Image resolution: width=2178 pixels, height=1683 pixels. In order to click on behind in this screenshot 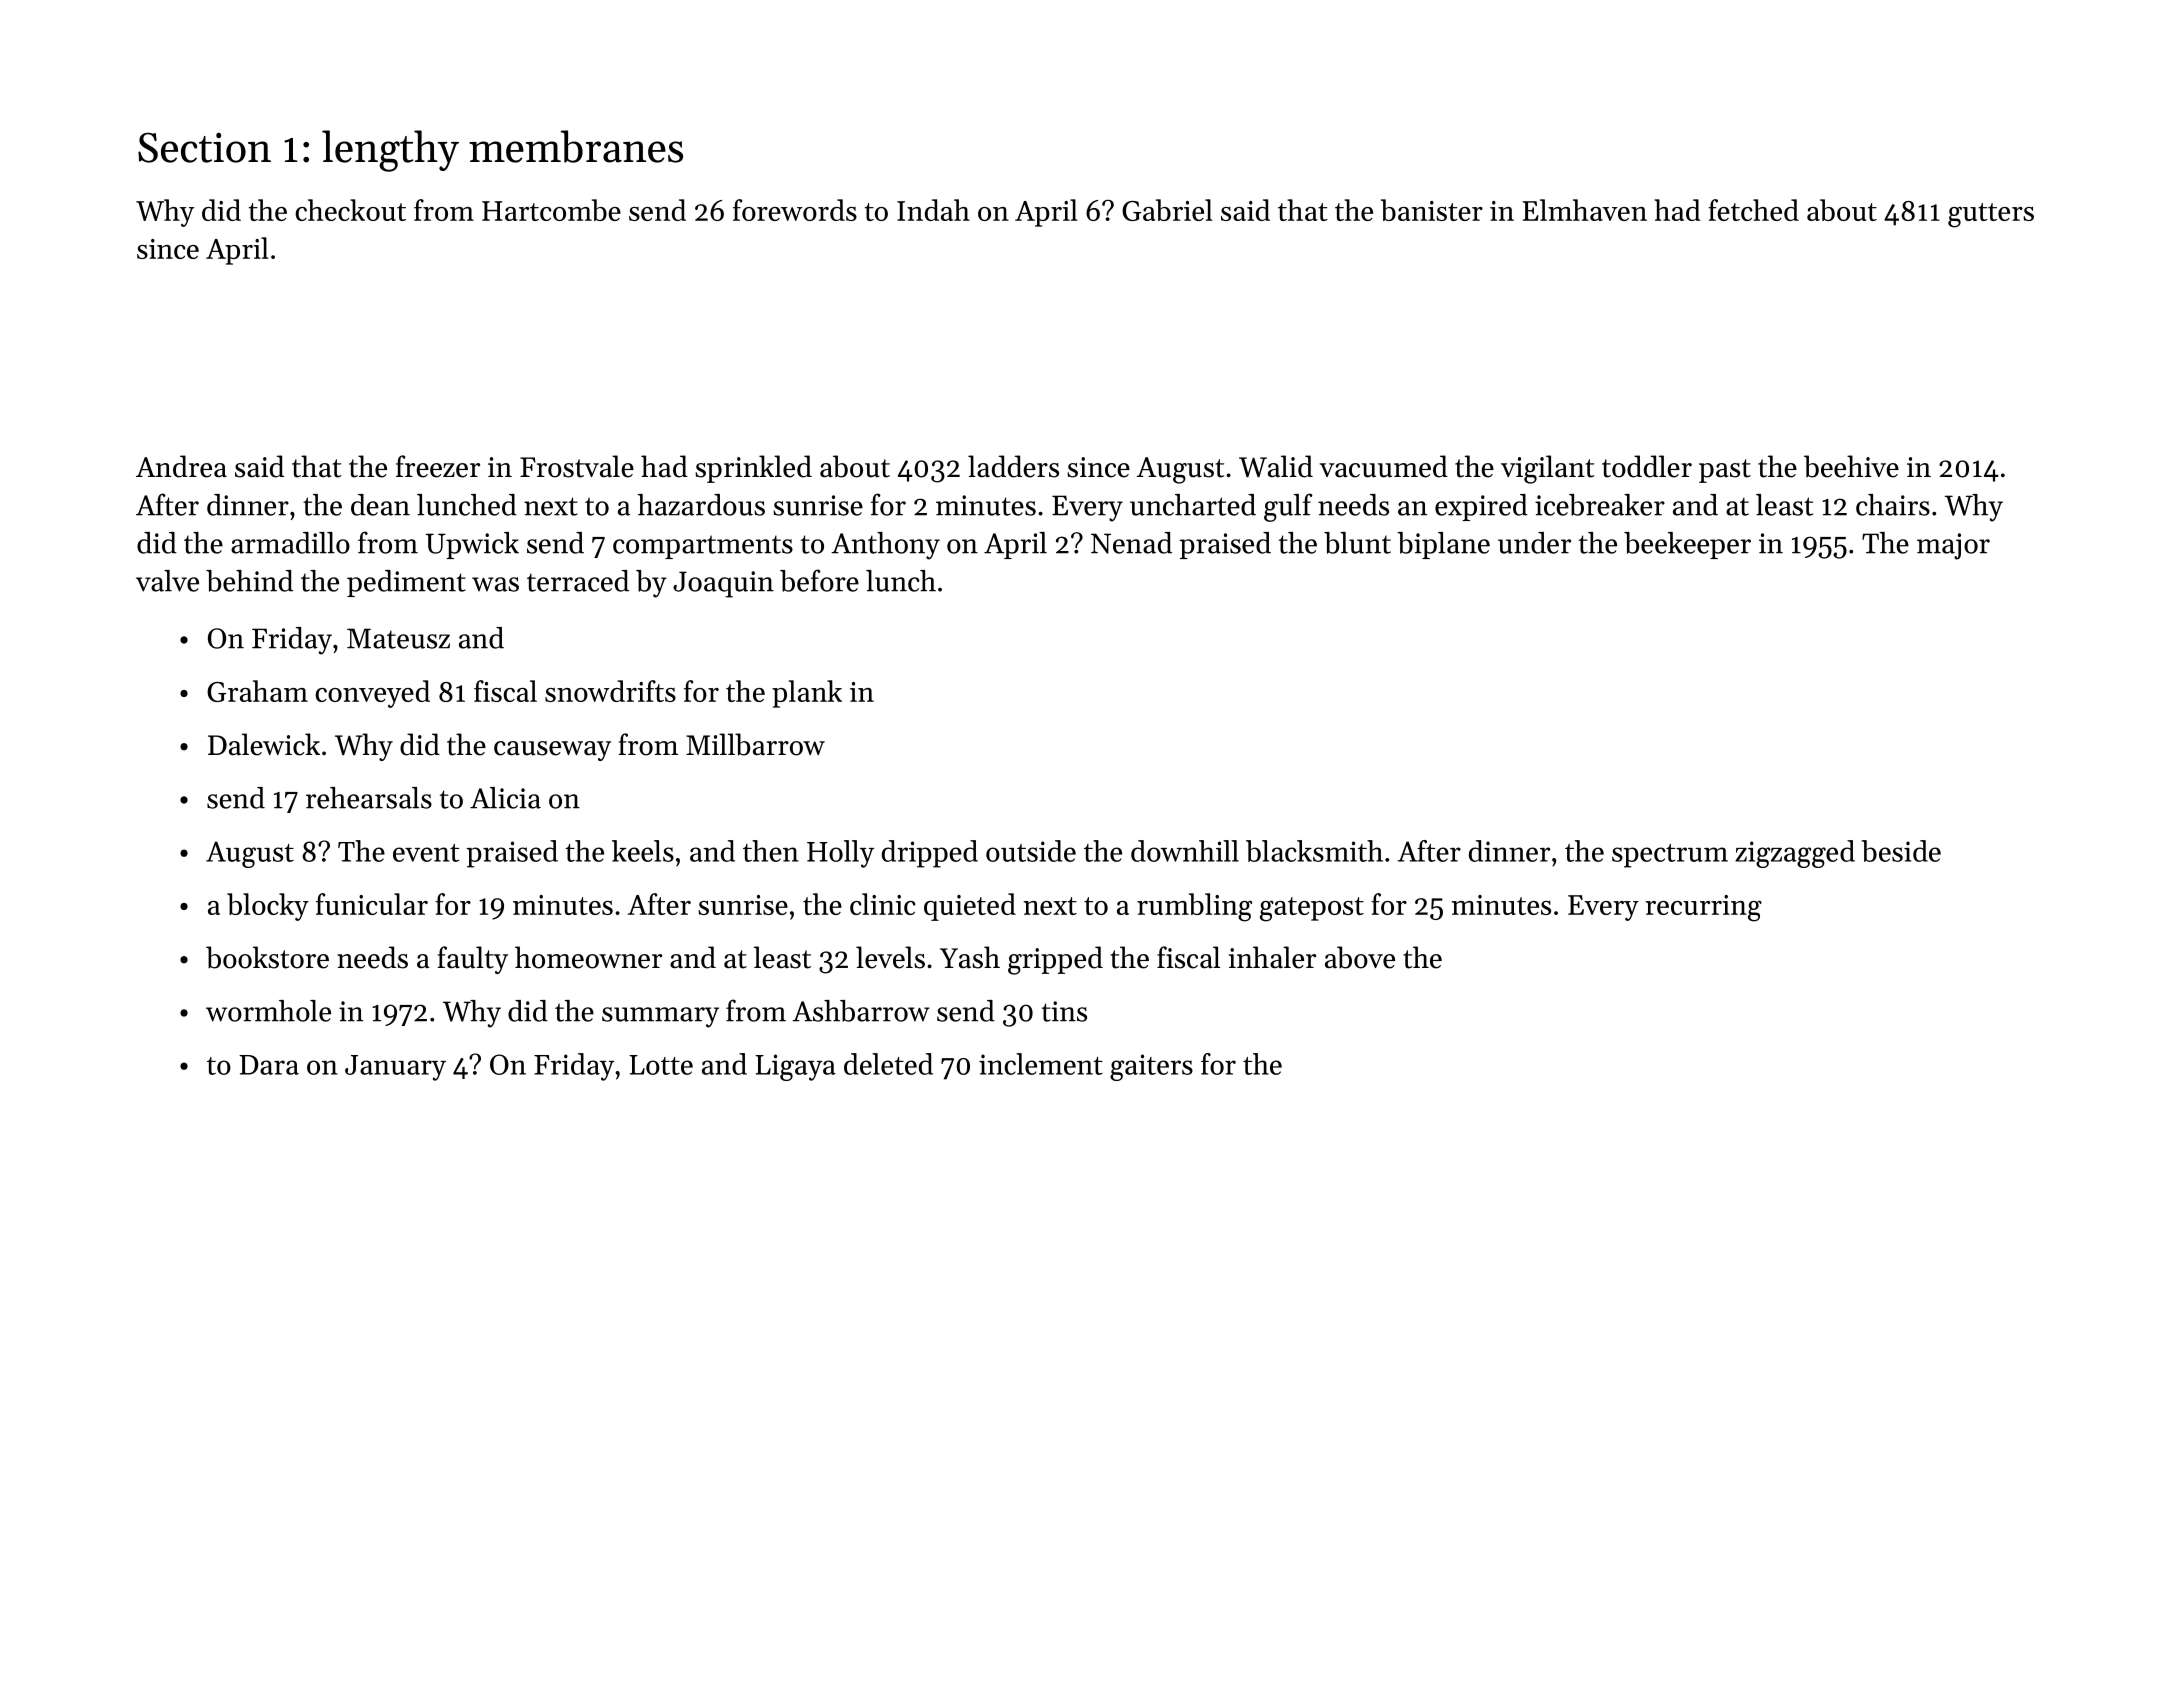, I will do `click(249, 581)`.
